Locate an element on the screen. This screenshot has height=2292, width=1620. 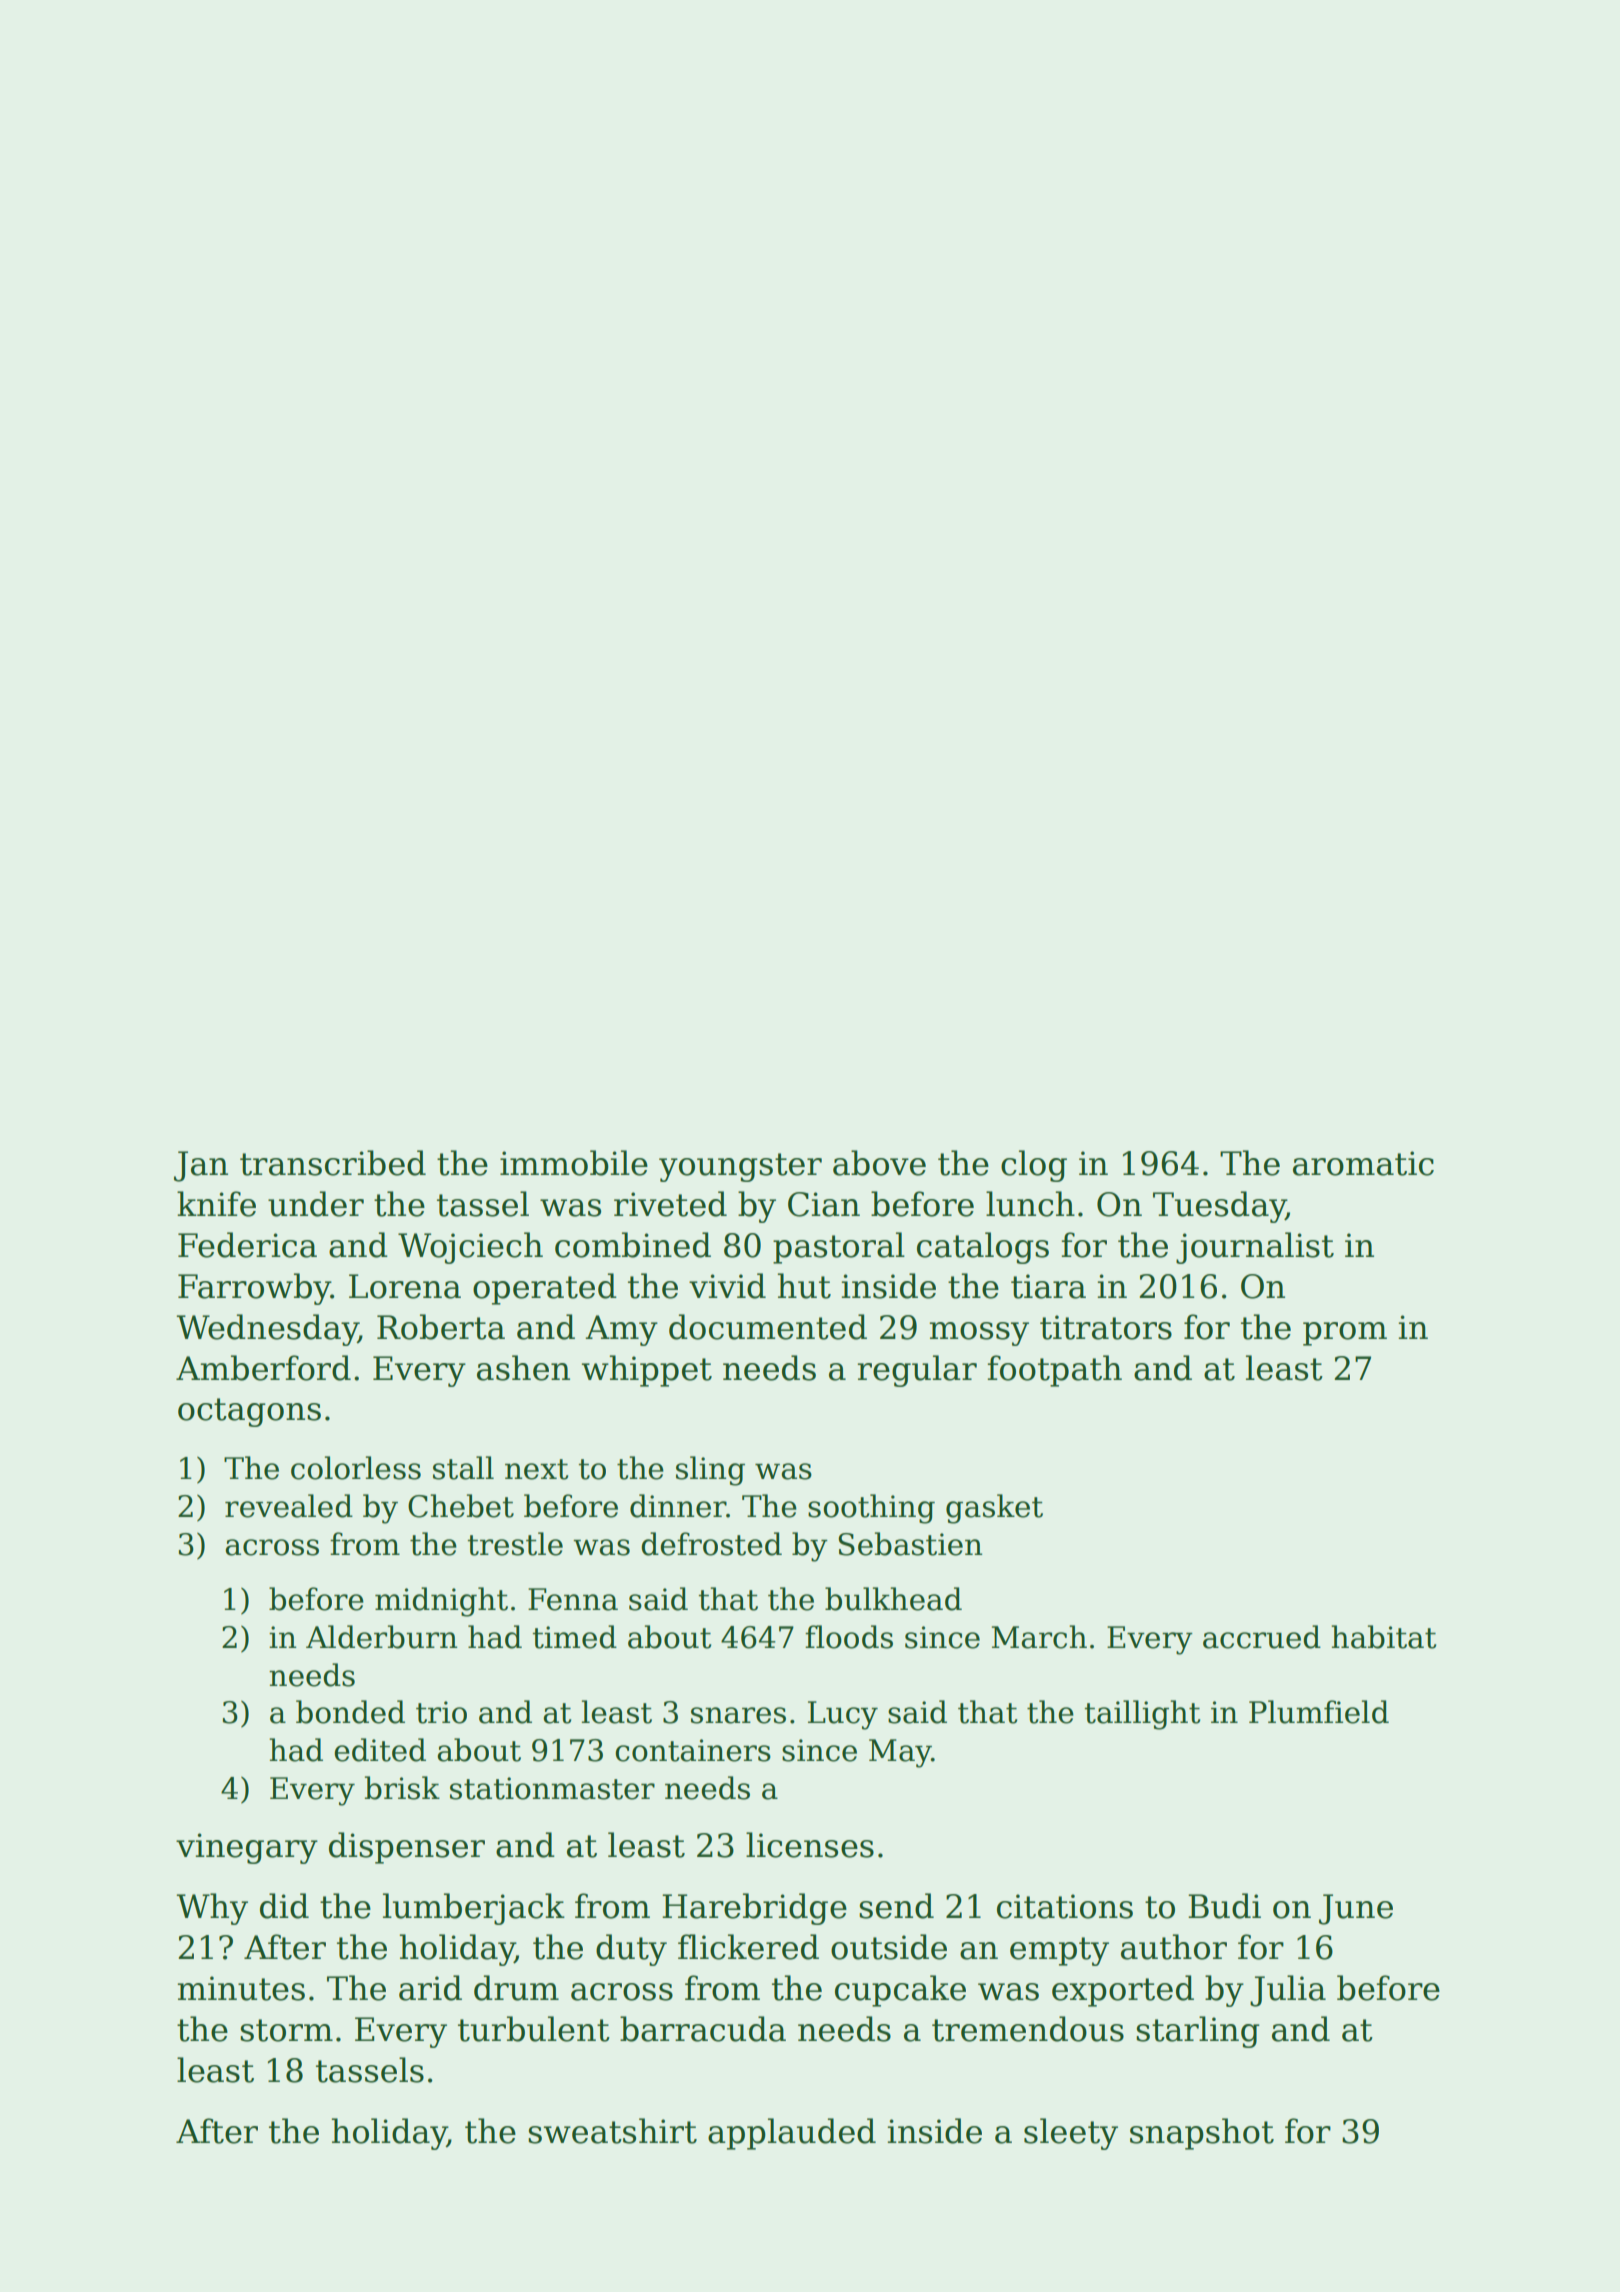
sling is located at coordinates (710, 1471).
